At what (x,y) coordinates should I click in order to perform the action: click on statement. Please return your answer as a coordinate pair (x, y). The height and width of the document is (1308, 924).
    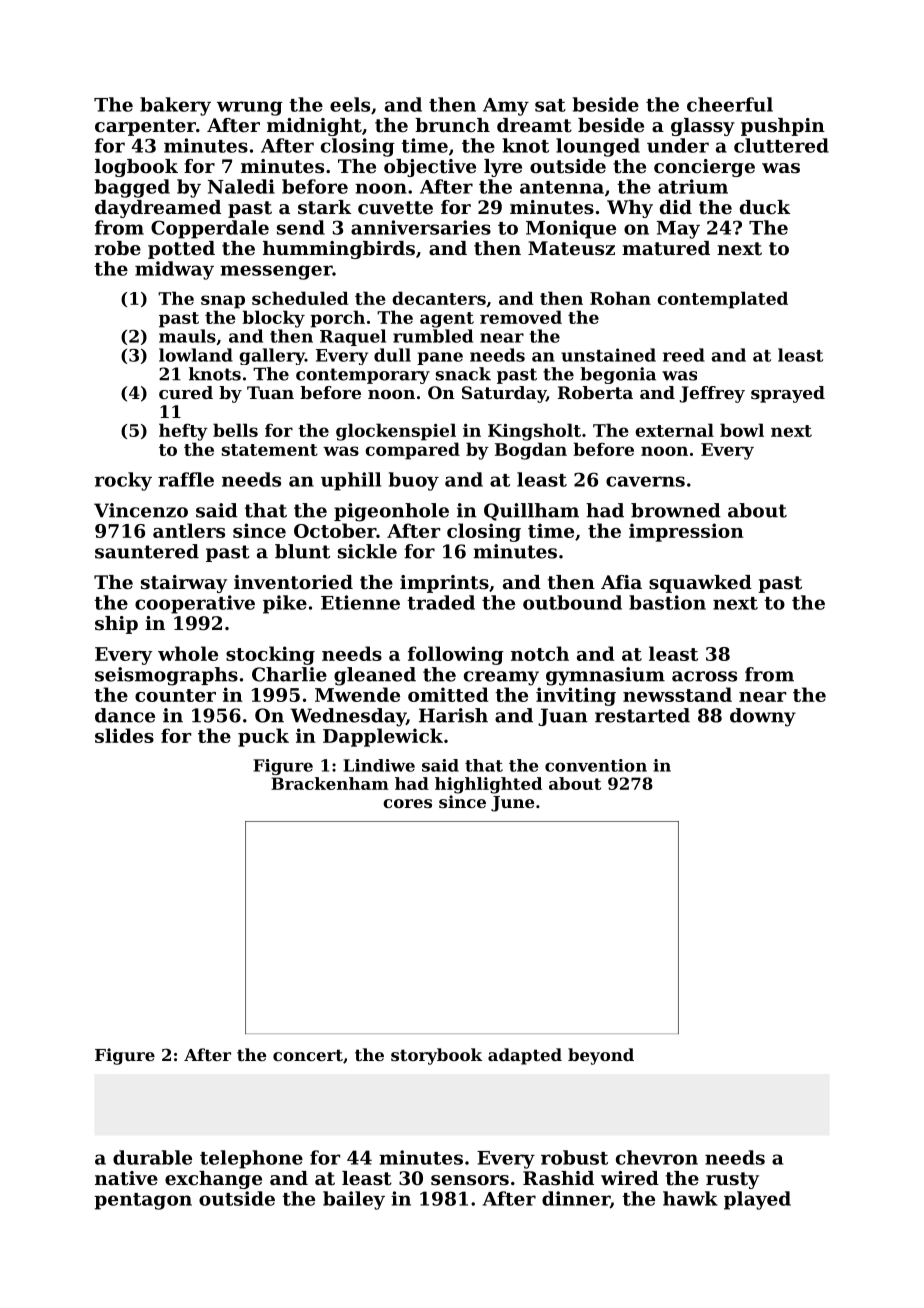
    Looking at the image, I should click on (270, 450).
